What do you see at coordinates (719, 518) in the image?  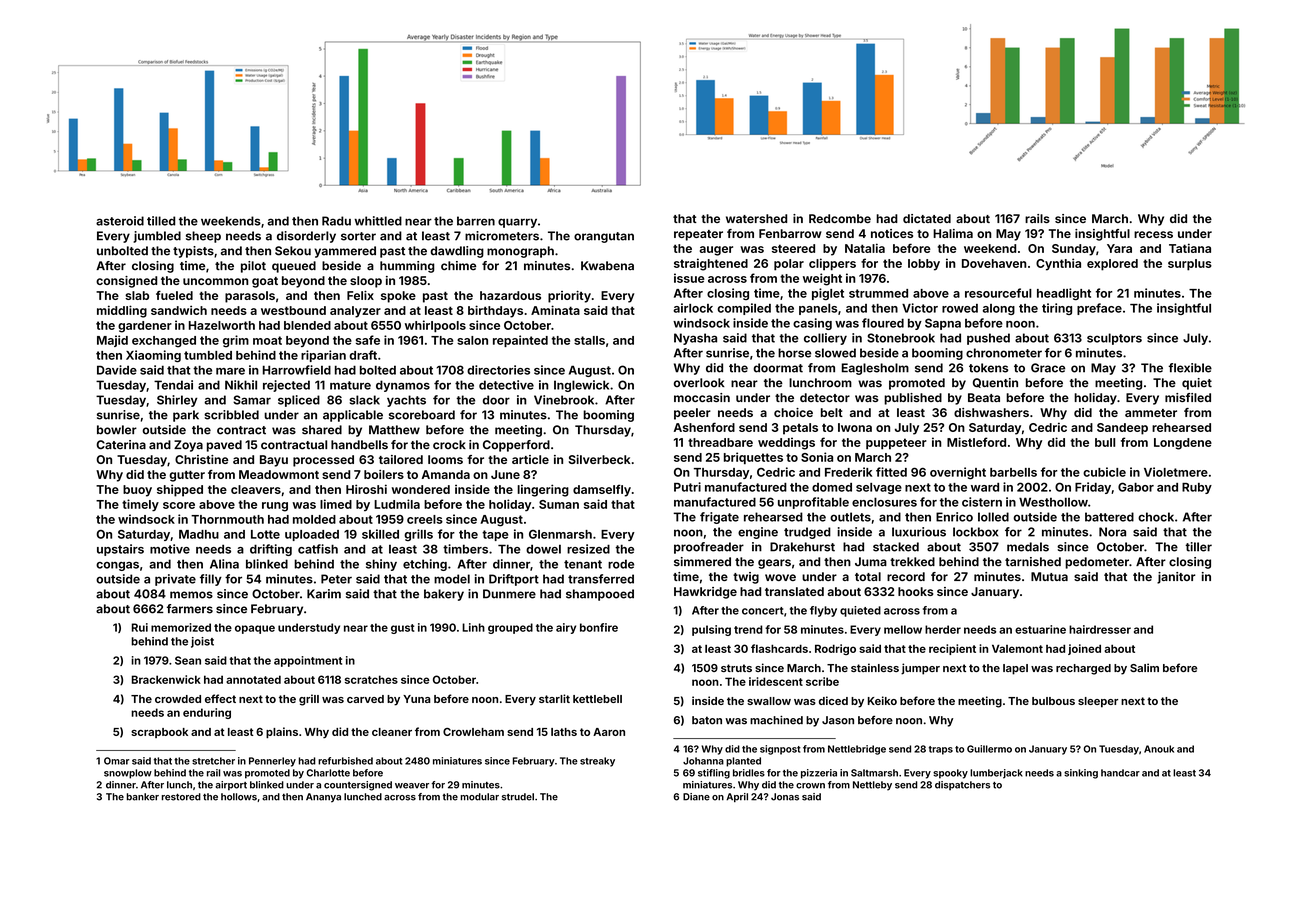 I see `frigate` at bounding box center [719, 518].
